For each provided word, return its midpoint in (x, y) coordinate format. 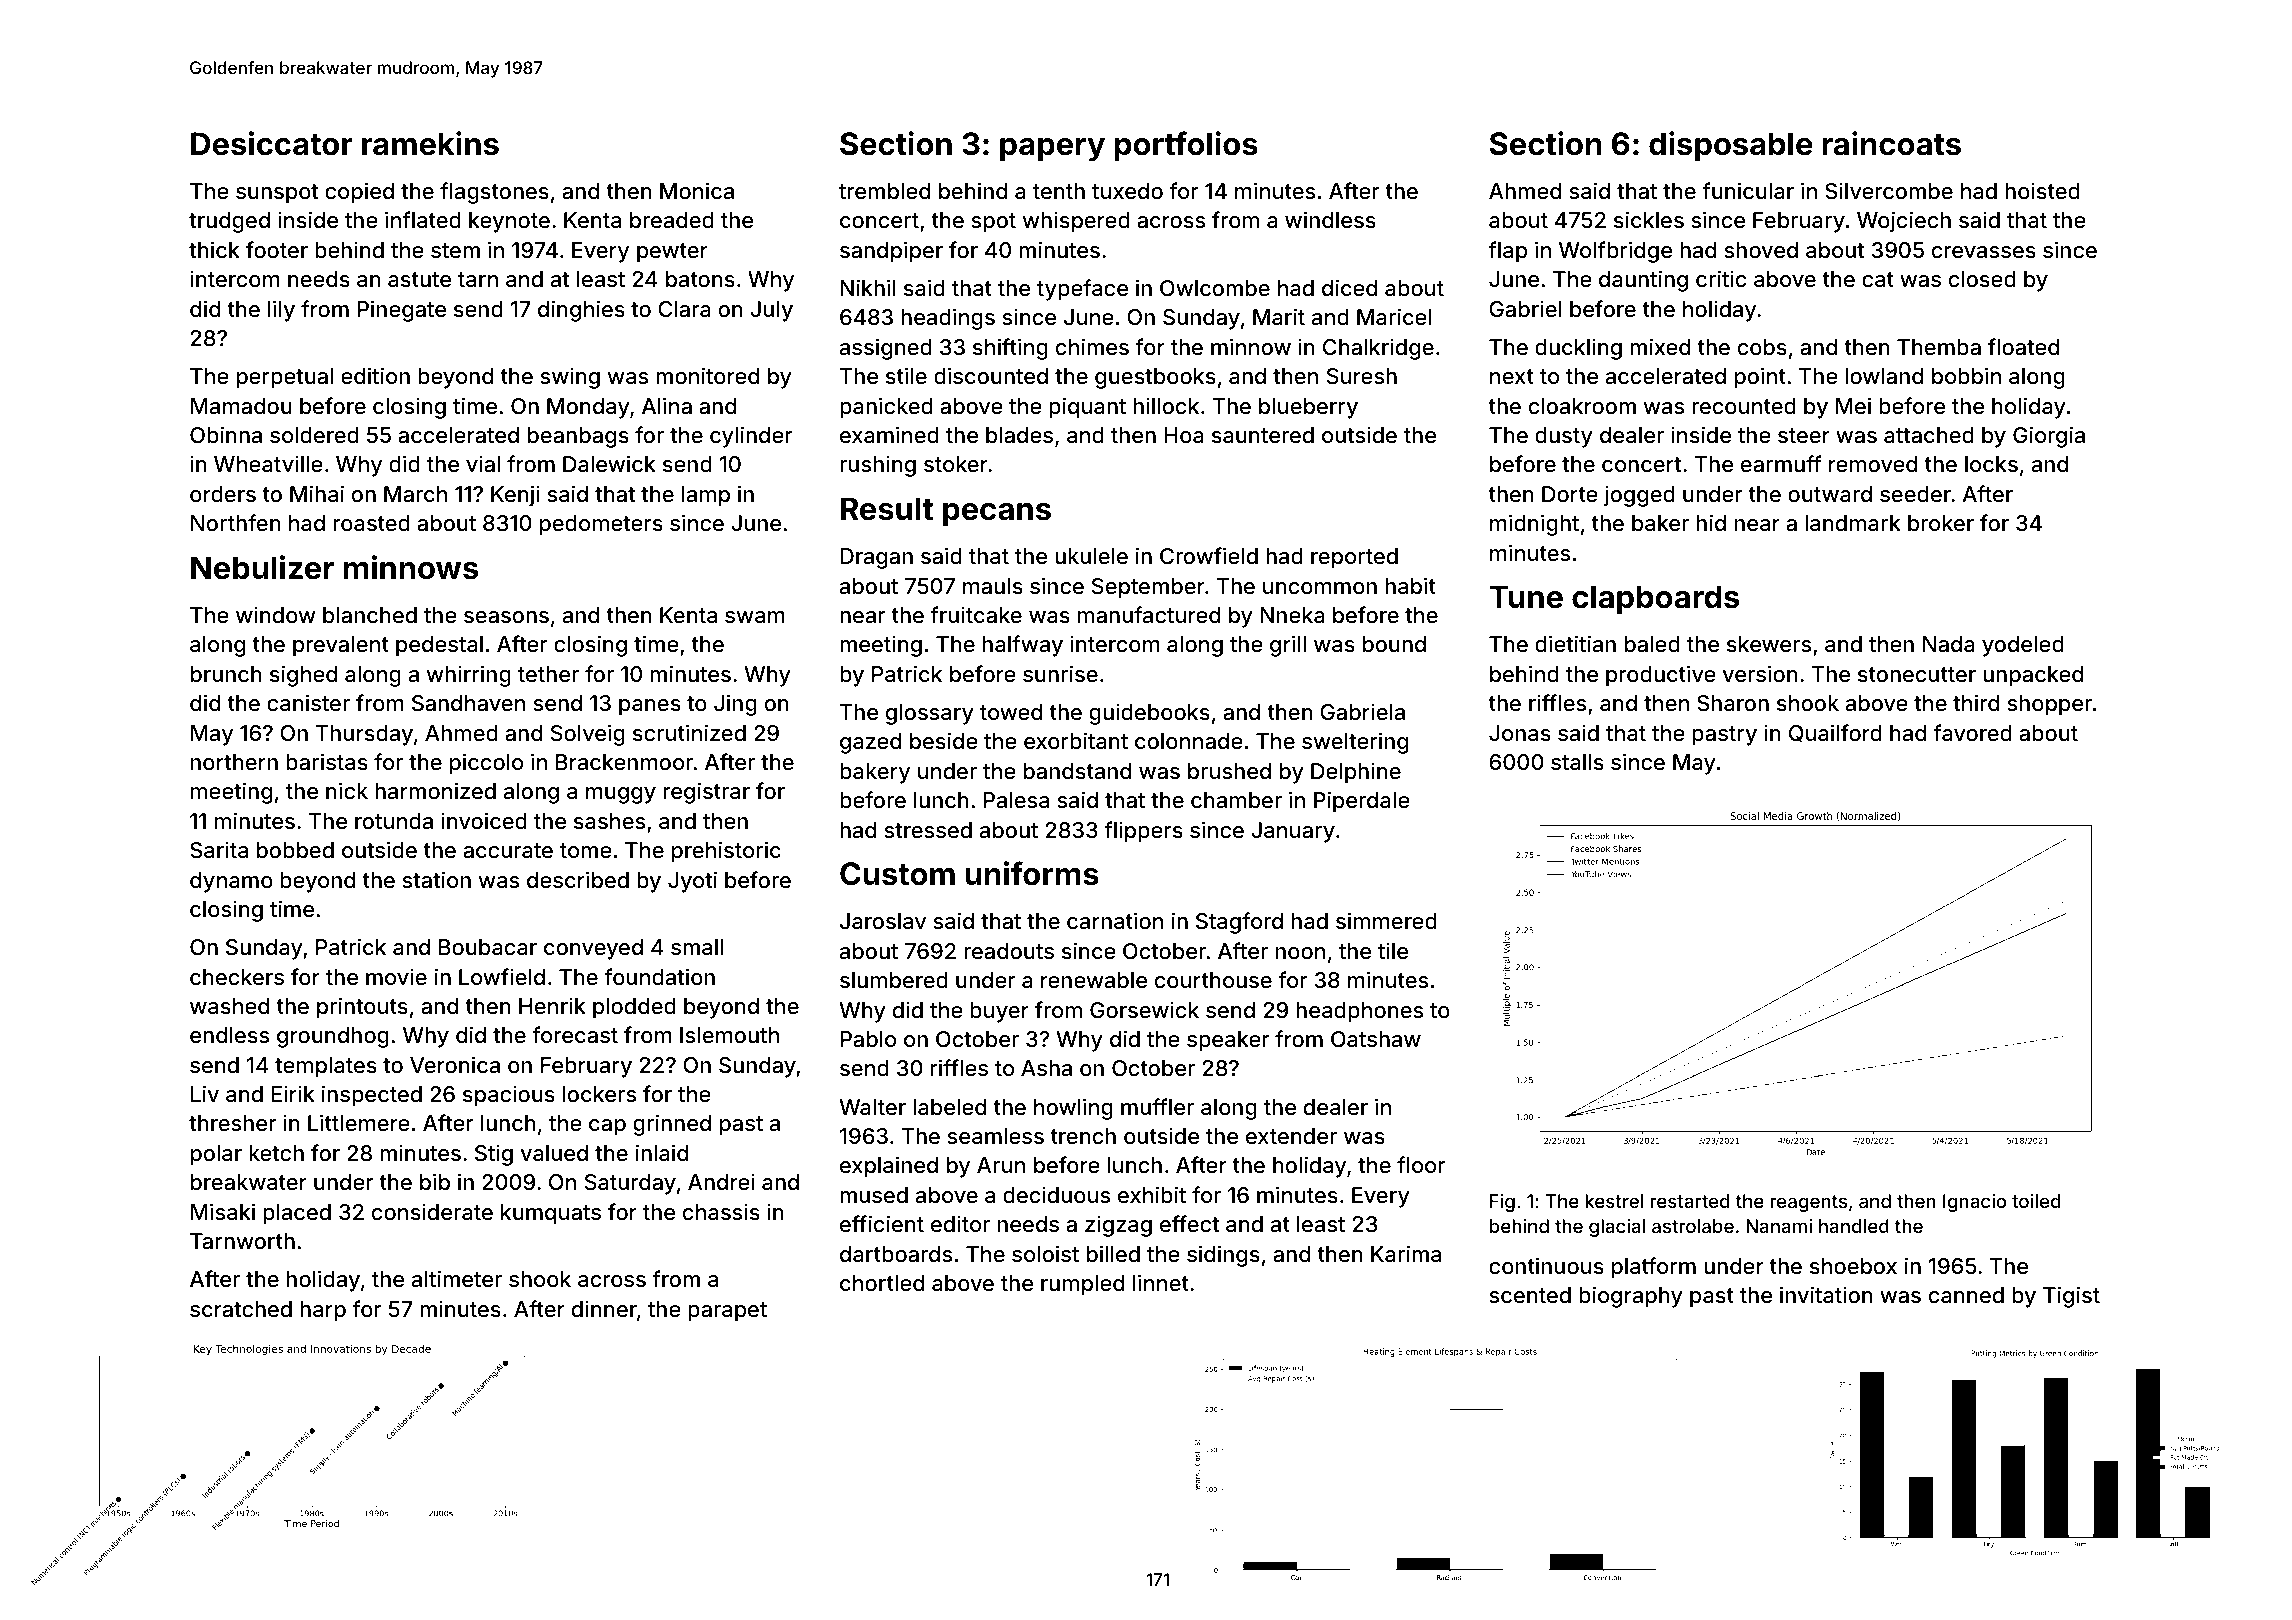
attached (1929, 435)
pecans (997, 515)
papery (1052, 150)
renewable (1094, 980)
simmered (1386, 920)
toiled (2036, 1201)
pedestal (439, 646)
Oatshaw (1376, 1039)
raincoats (1891, 143)
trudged (229, 222)
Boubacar (488, 947)
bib (435, 1181)
